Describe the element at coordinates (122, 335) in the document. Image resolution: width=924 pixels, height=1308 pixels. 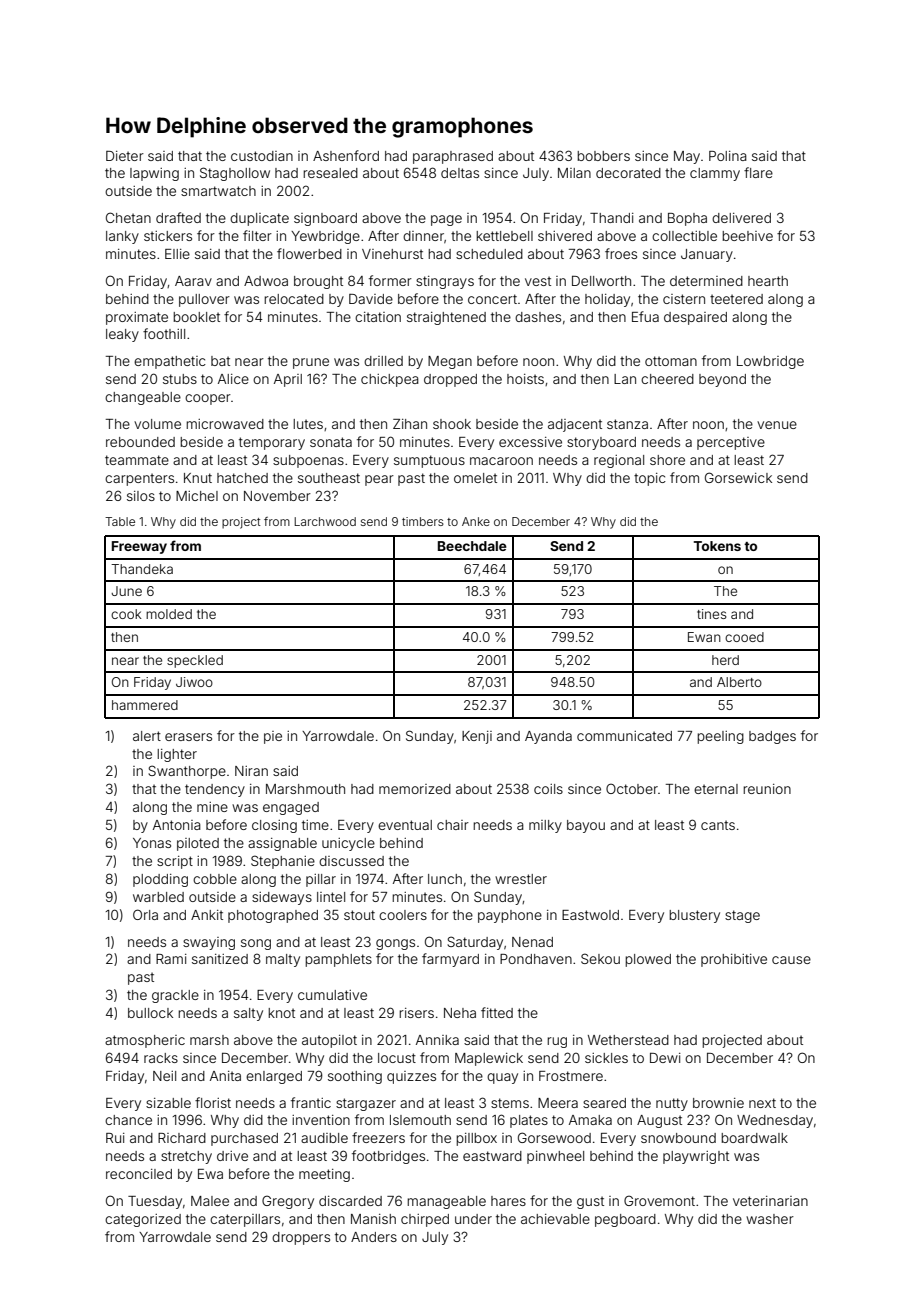
I see `leaky` at that location.
